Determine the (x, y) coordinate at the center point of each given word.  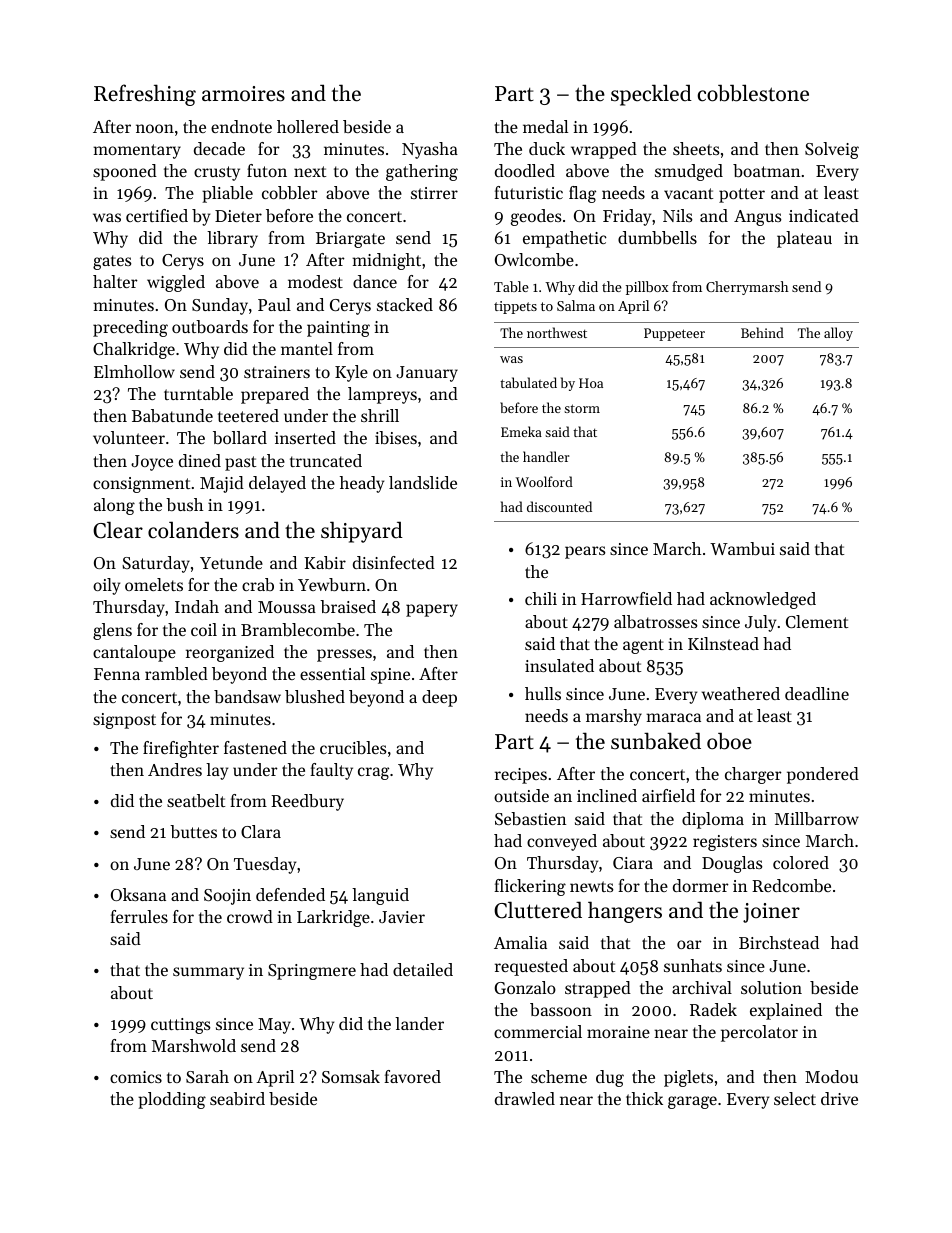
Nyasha (430, 150)
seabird (237, 1098)
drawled (525, 1098)
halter (115, 281)
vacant (688, 193)
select (795, 1098)
